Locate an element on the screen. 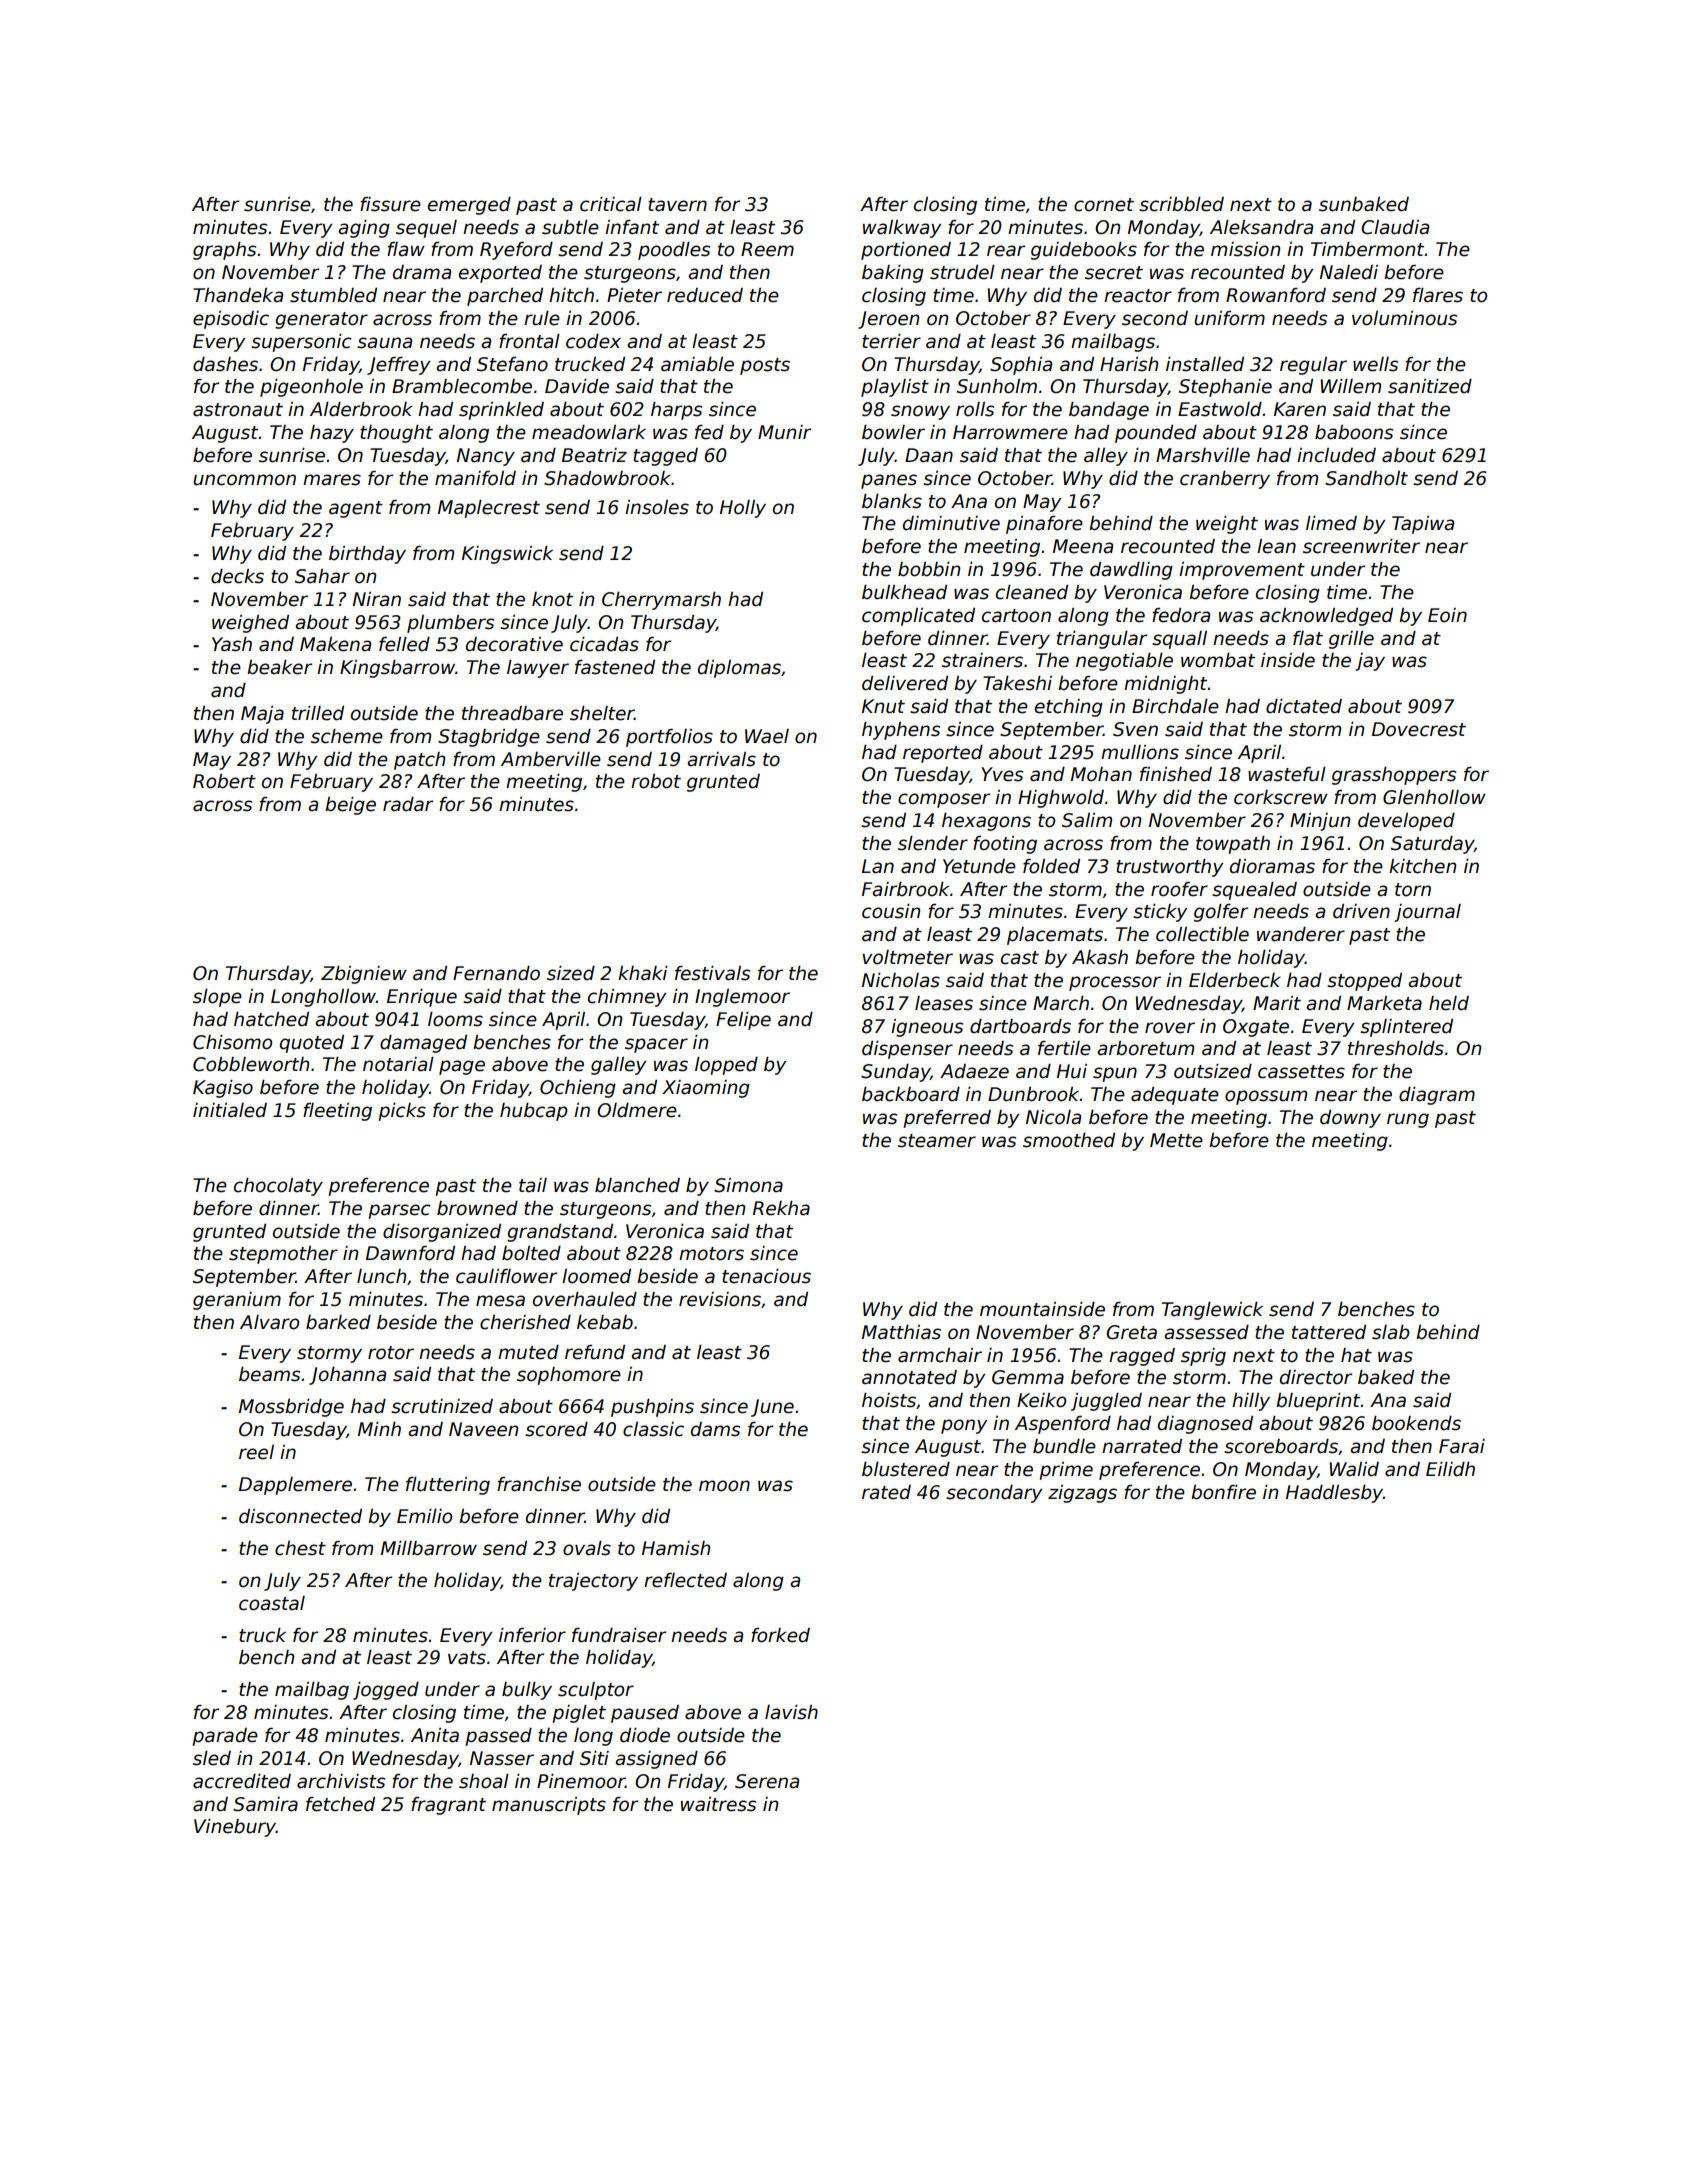 The height and width of the screenshot is (2178, 1683). Claudia is located at coordinates (1395, 227).
